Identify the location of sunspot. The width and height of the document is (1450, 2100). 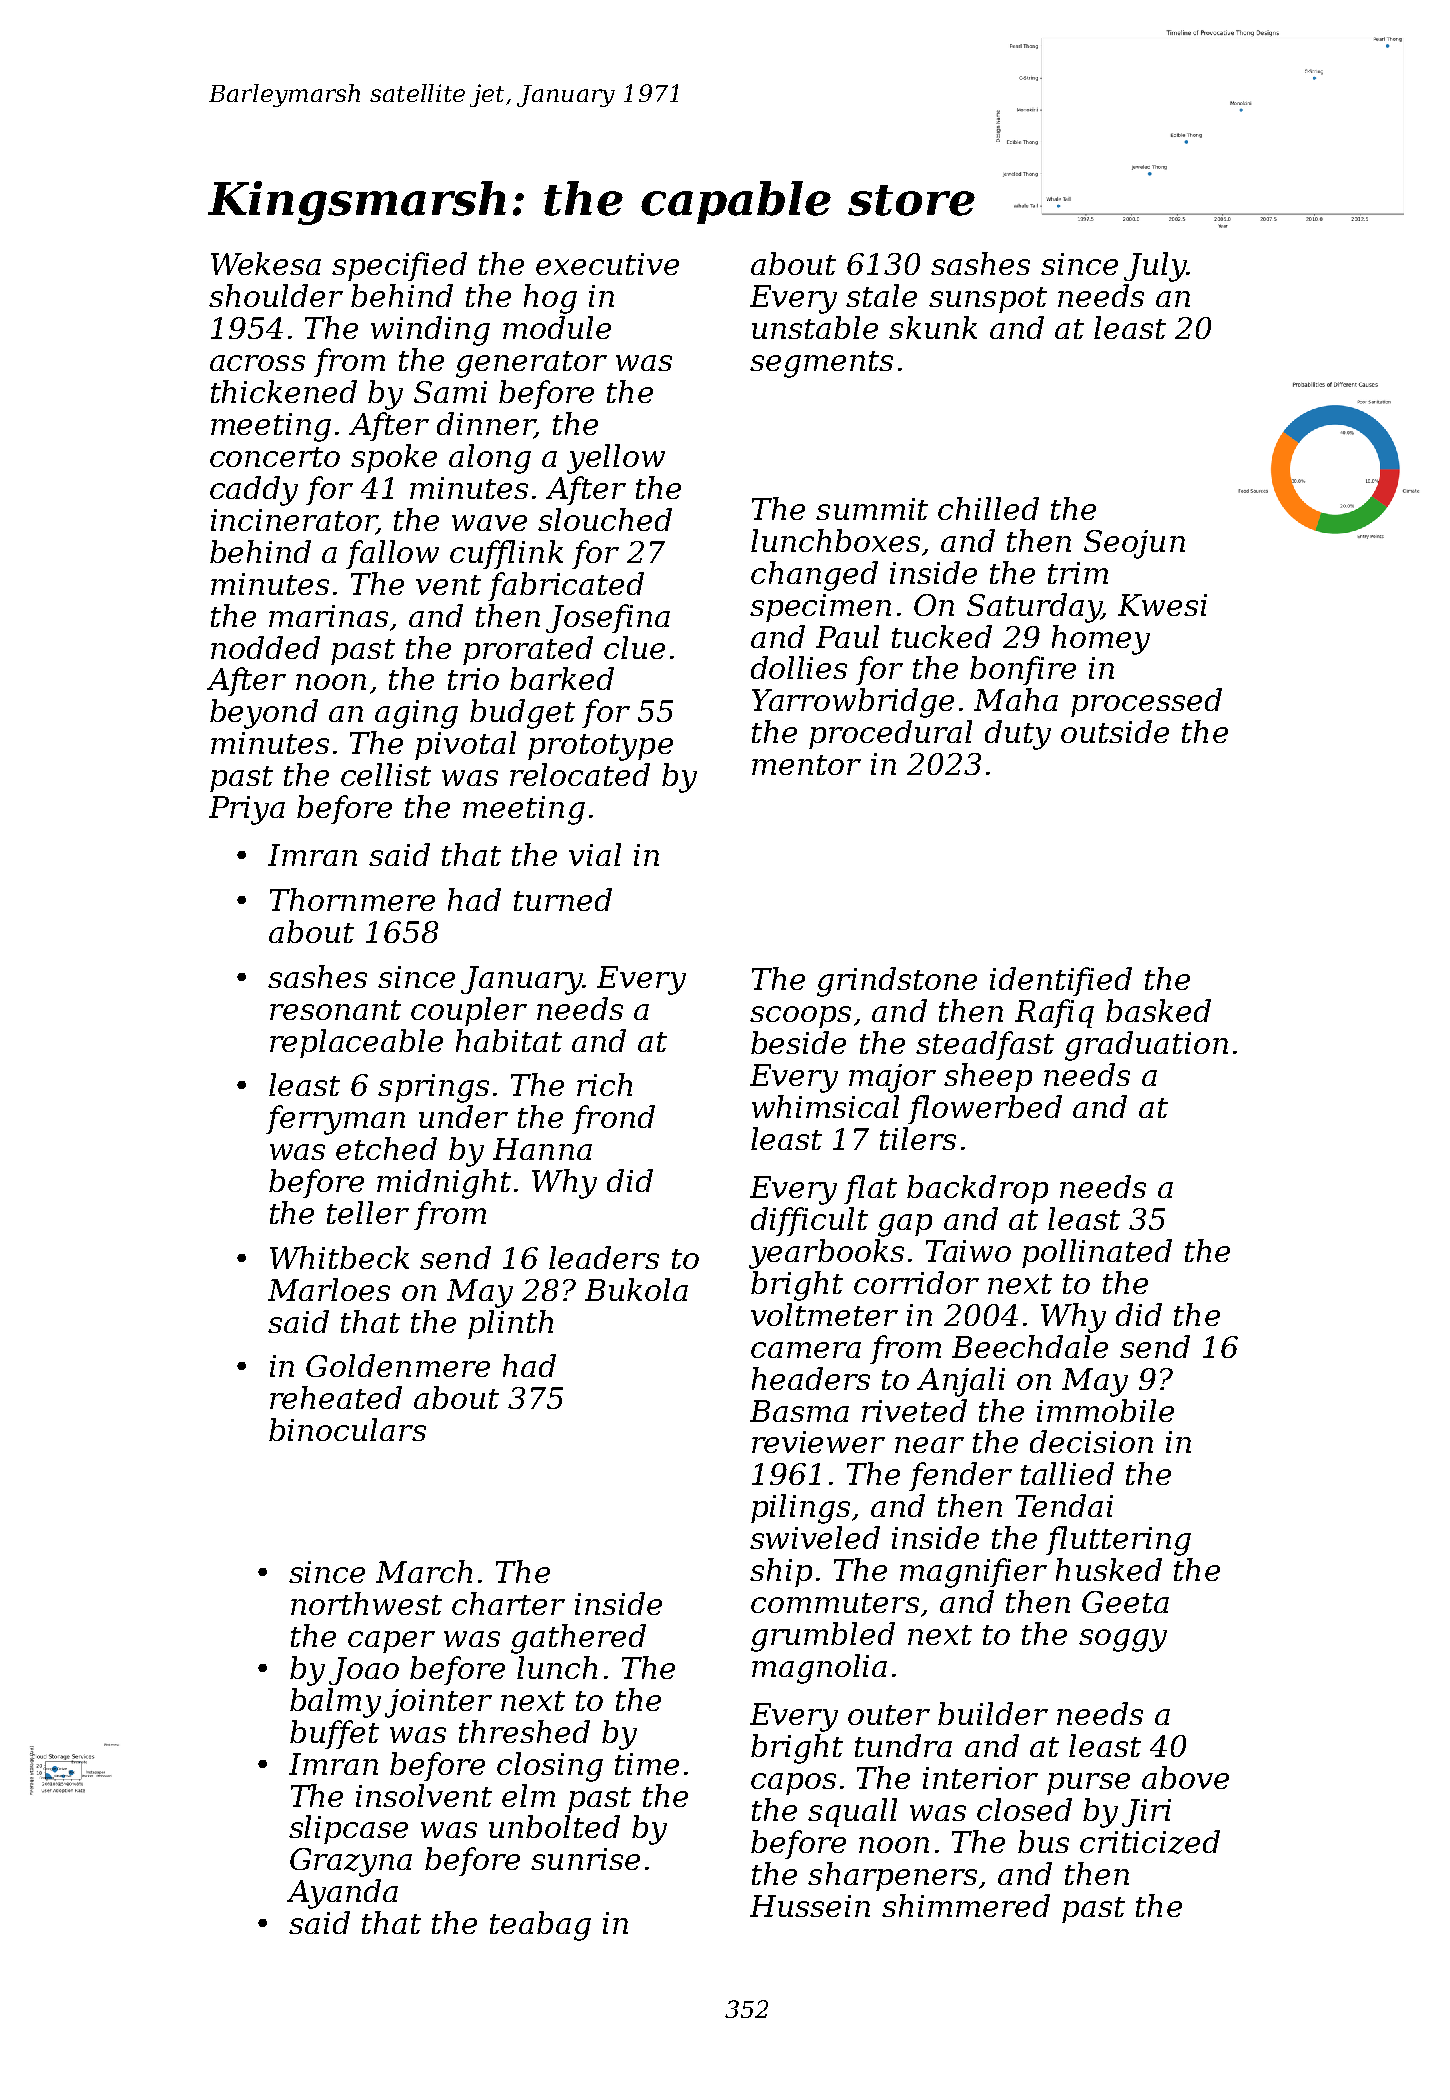
(988, 300).
